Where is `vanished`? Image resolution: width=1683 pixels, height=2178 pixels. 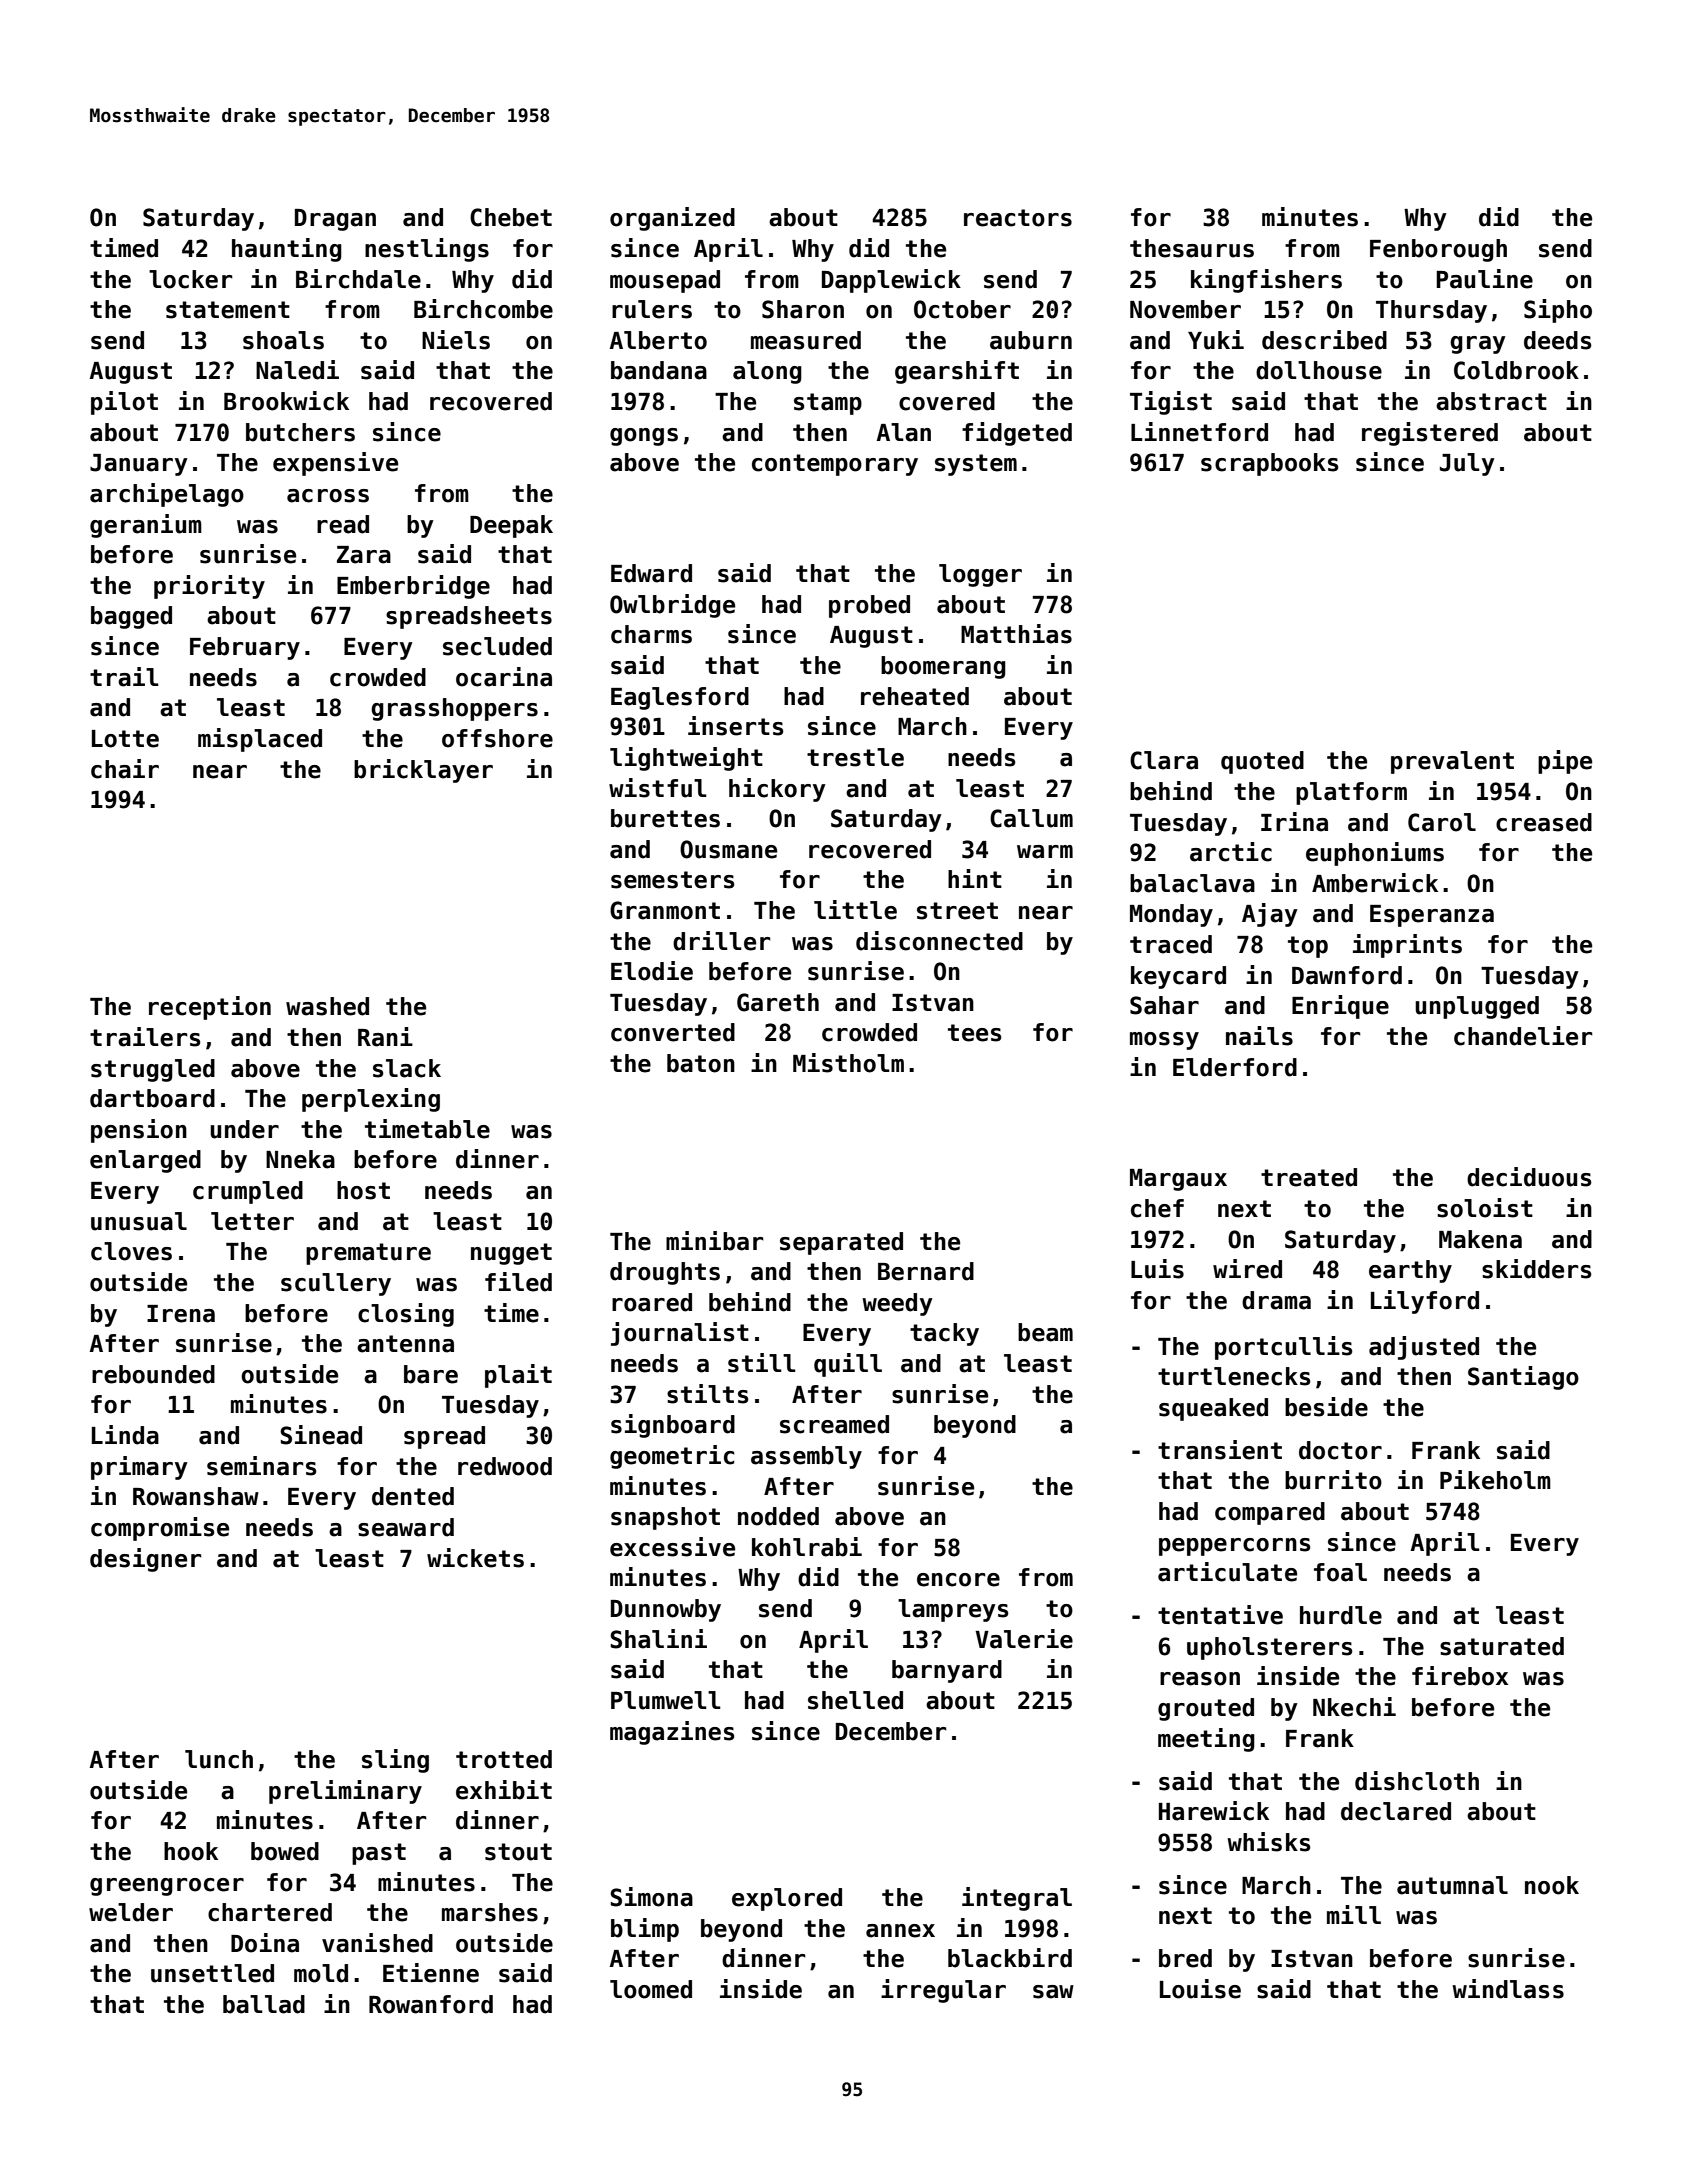
vanished is located at coordinates (377, 1943).
